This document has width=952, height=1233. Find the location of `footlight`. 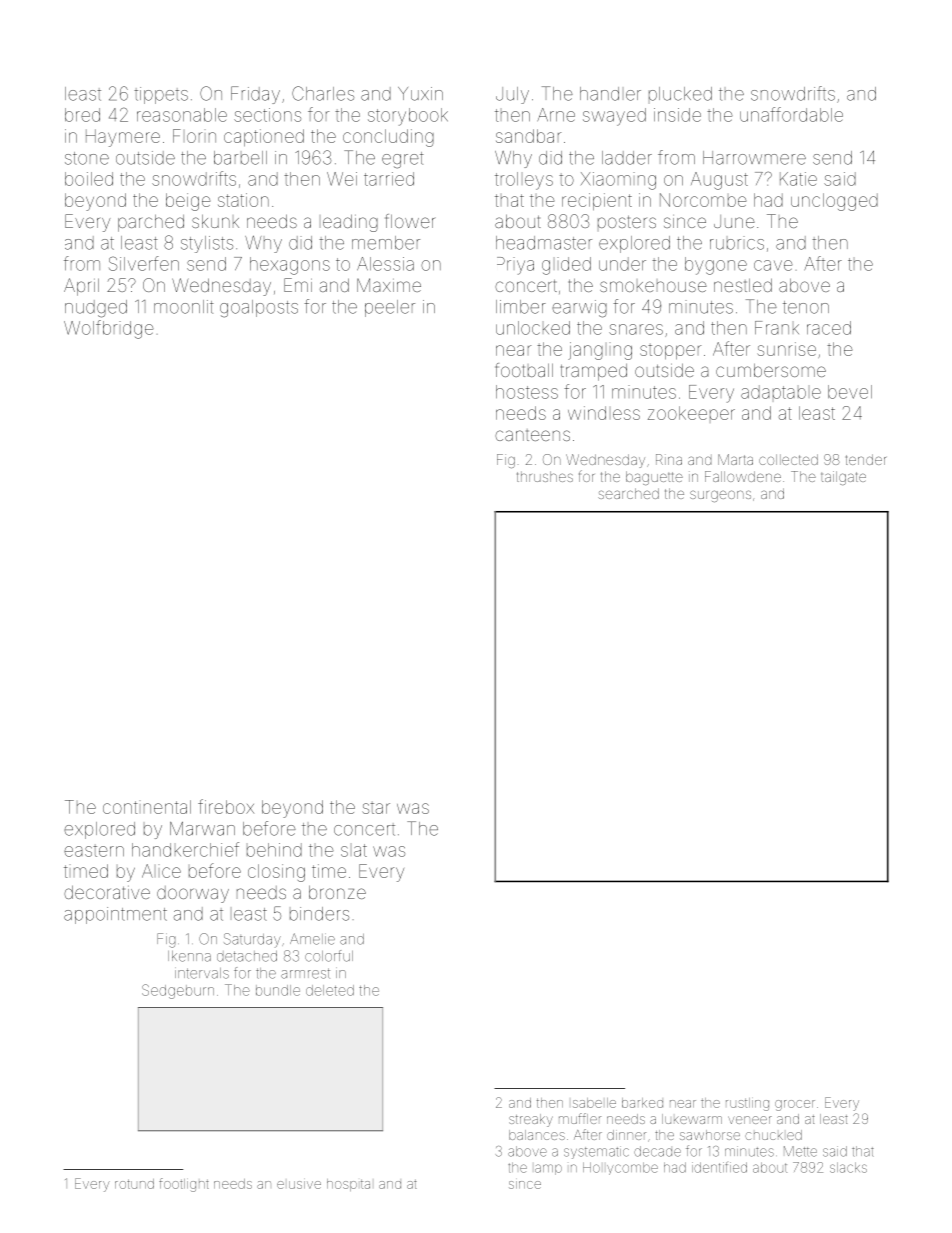

footlight is located at coordinates (184, 1185).
